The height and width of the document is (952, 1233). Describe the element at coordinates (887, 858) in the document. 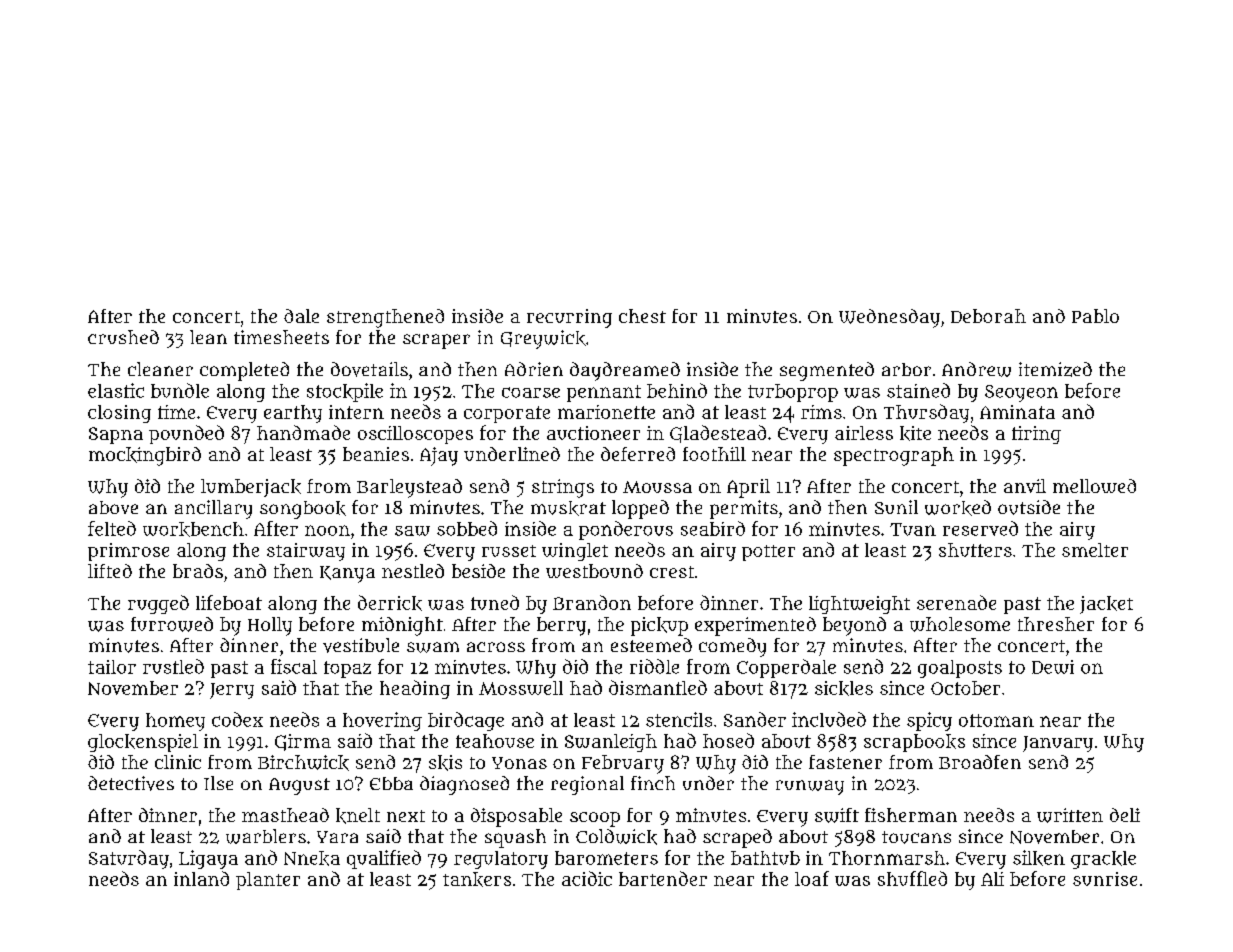

I see `Thornmarsh` at that location.
